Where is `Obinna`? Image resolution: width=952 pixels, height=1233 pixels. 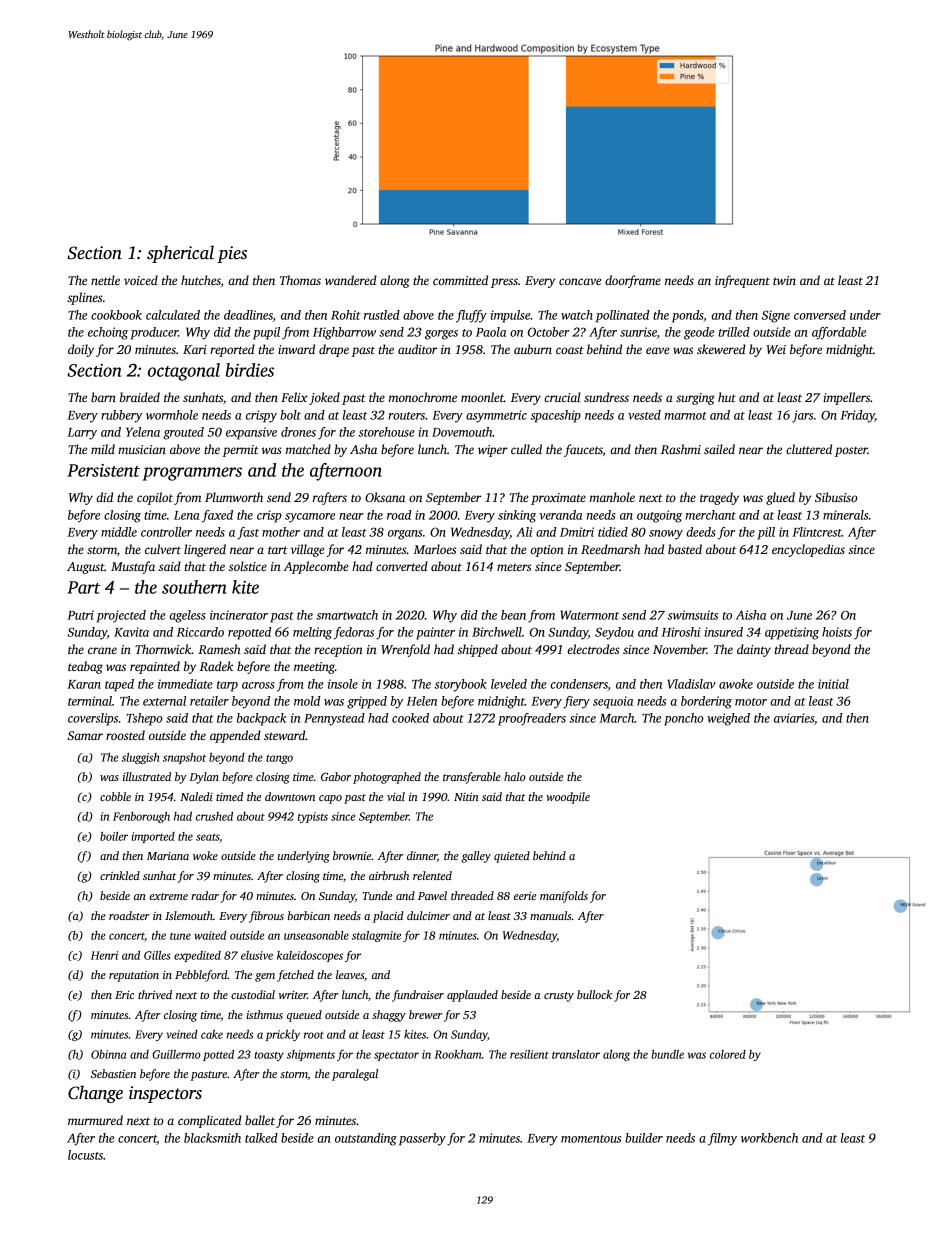
Obinna is located at coordinates (108, 1054).
